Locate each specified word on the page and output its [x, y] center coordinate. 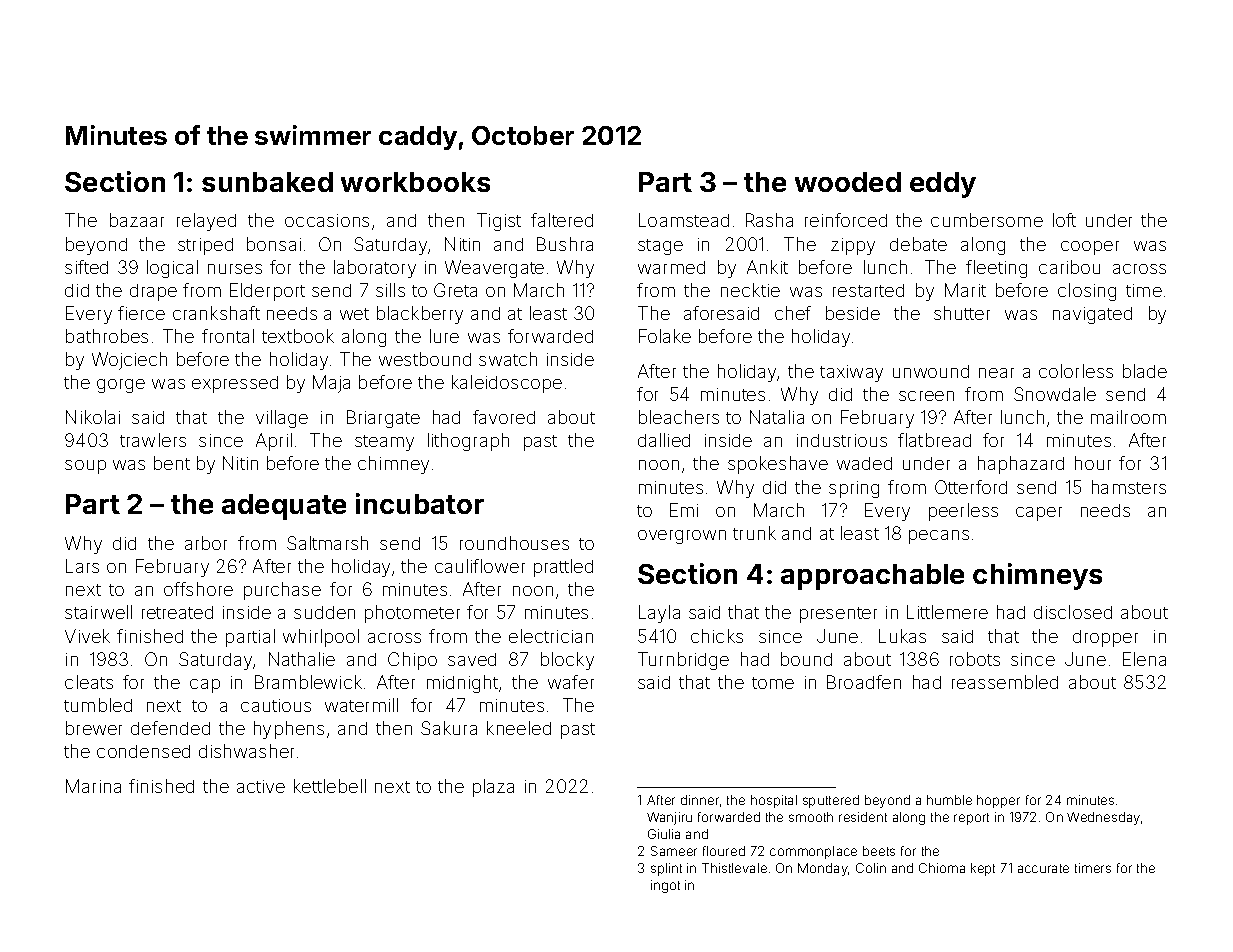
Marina [93, 786]
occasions [327, 220]
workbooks [415, 182]
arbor [206, 543]
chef [793, 313]
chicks [717, 636]
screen [926, 396]
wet [354, 314]
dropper [1105, 638]
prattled [563, 568]
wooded [848, 182]
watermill [361, 705]
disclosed [1073, 612]
